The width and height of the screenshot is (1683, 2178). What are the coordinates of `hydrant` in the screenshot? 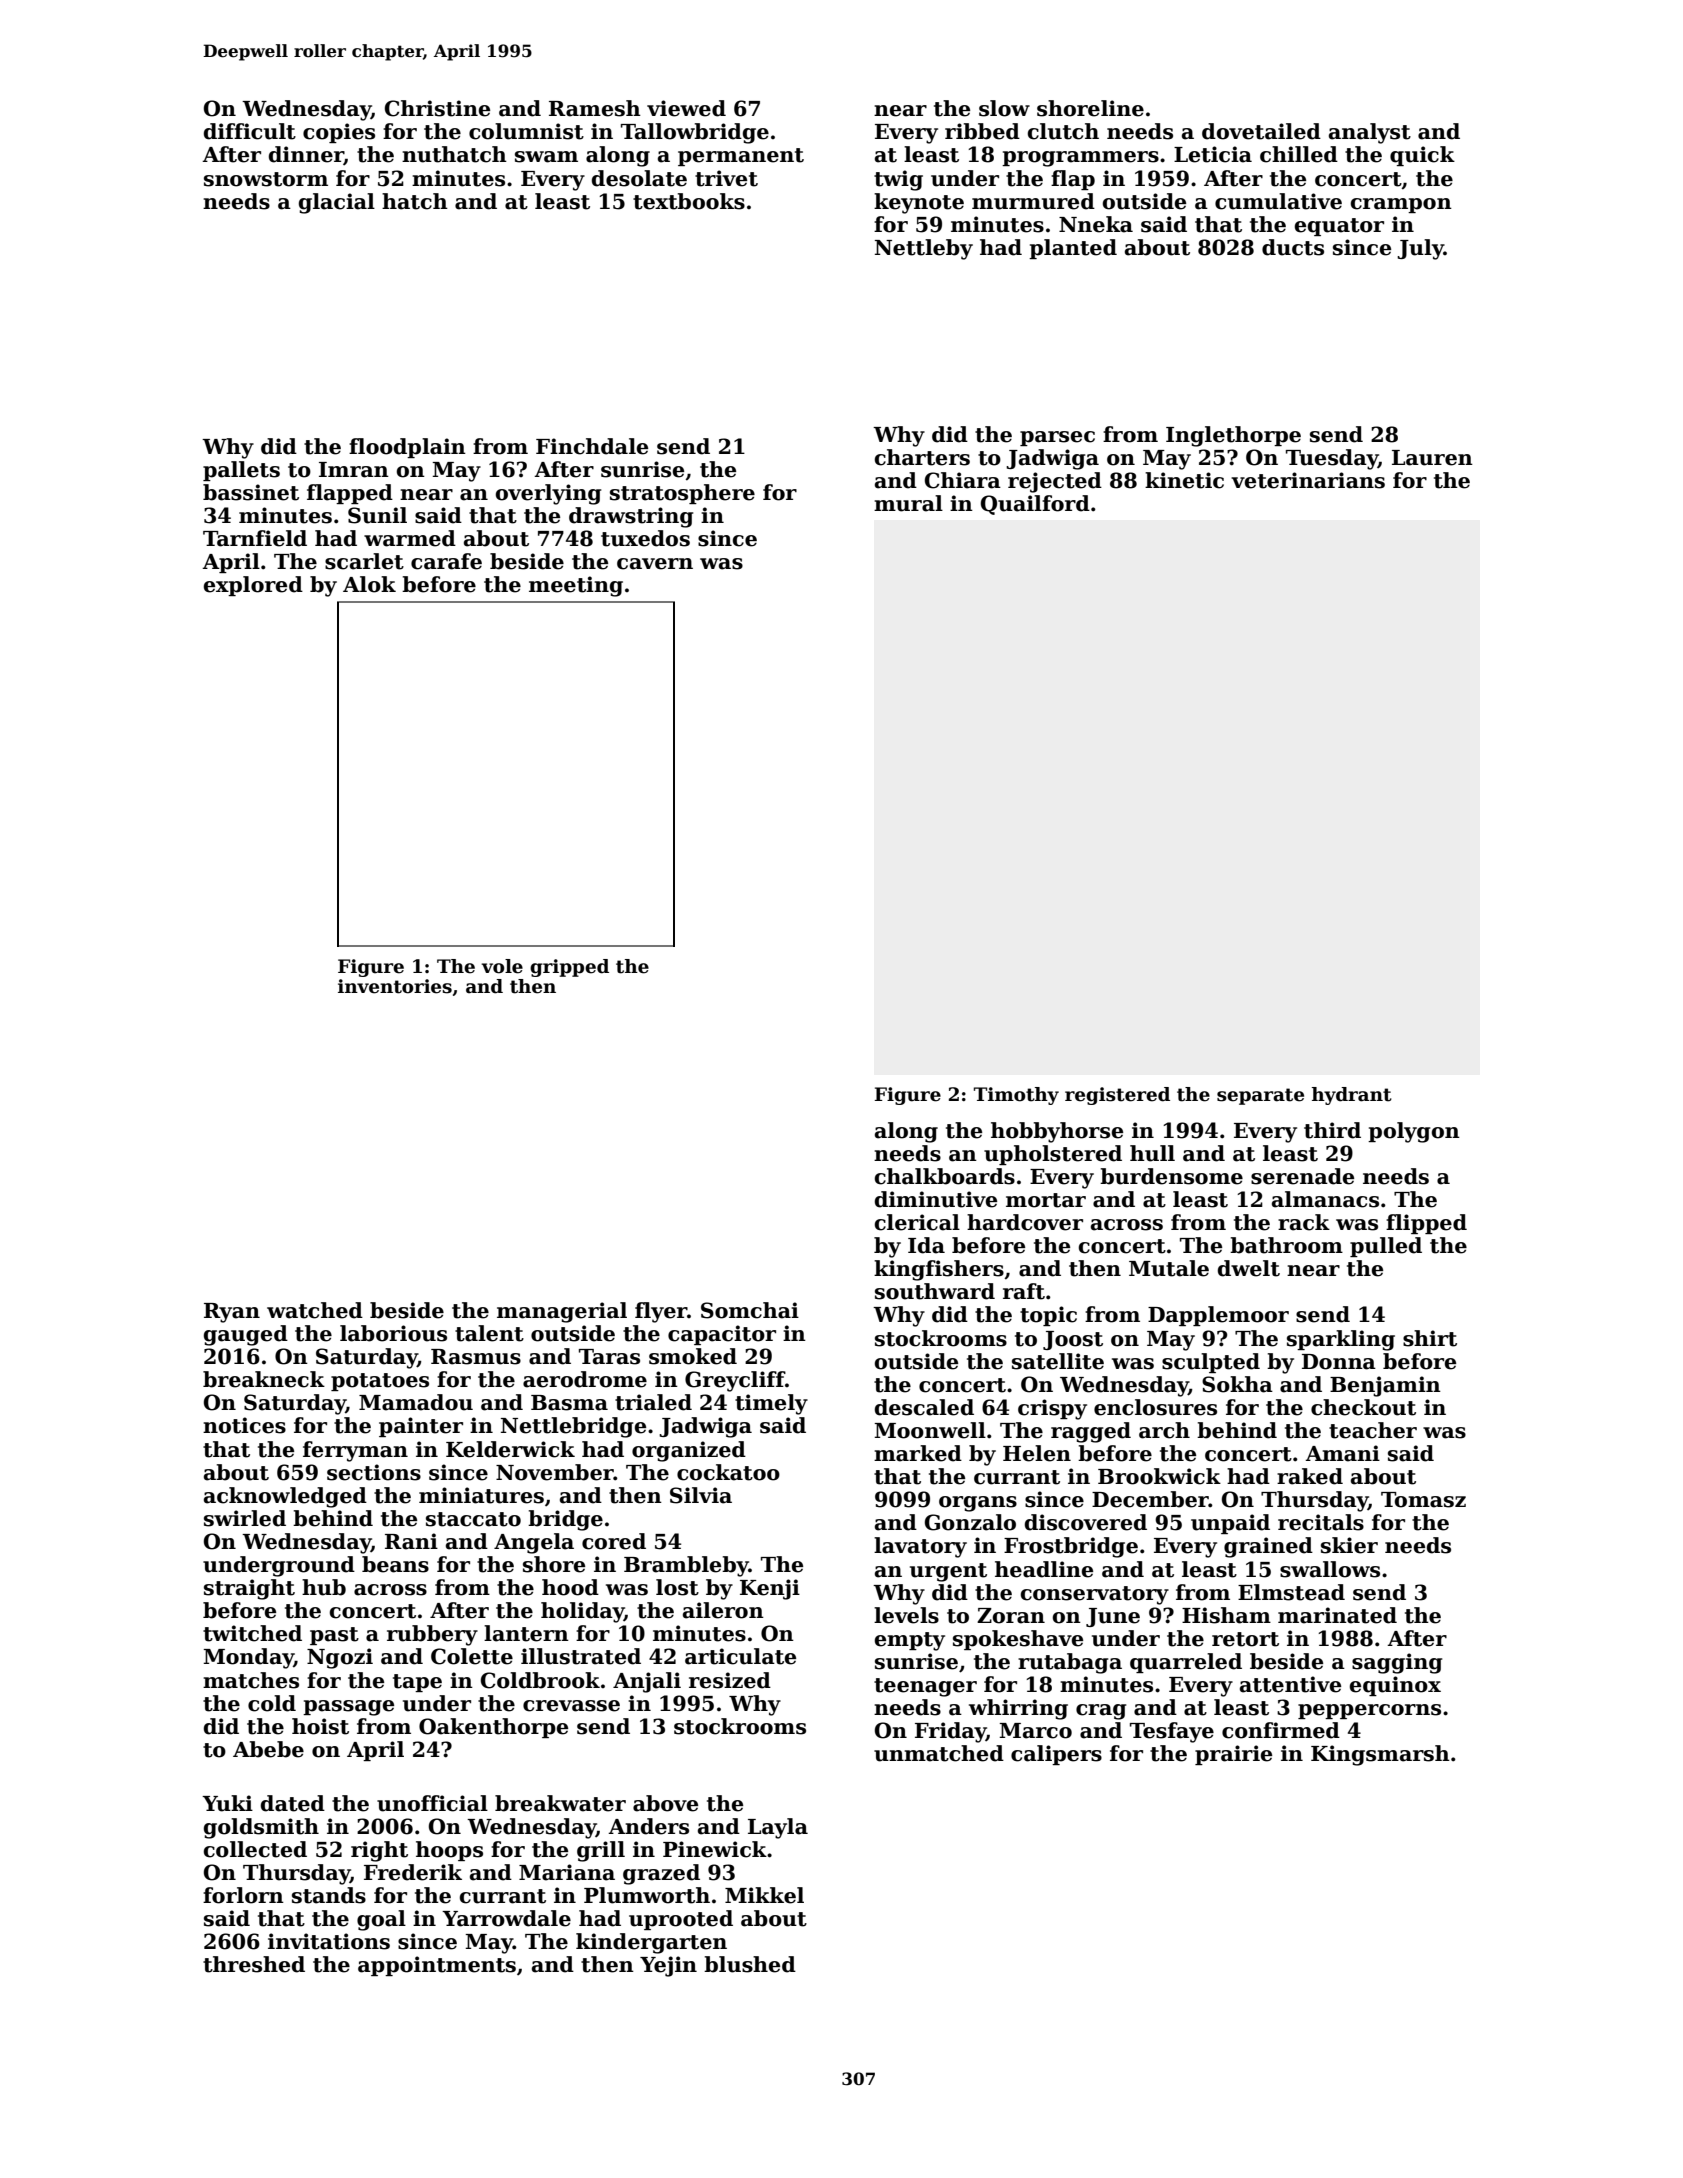 It's located at (1352, 1096).
